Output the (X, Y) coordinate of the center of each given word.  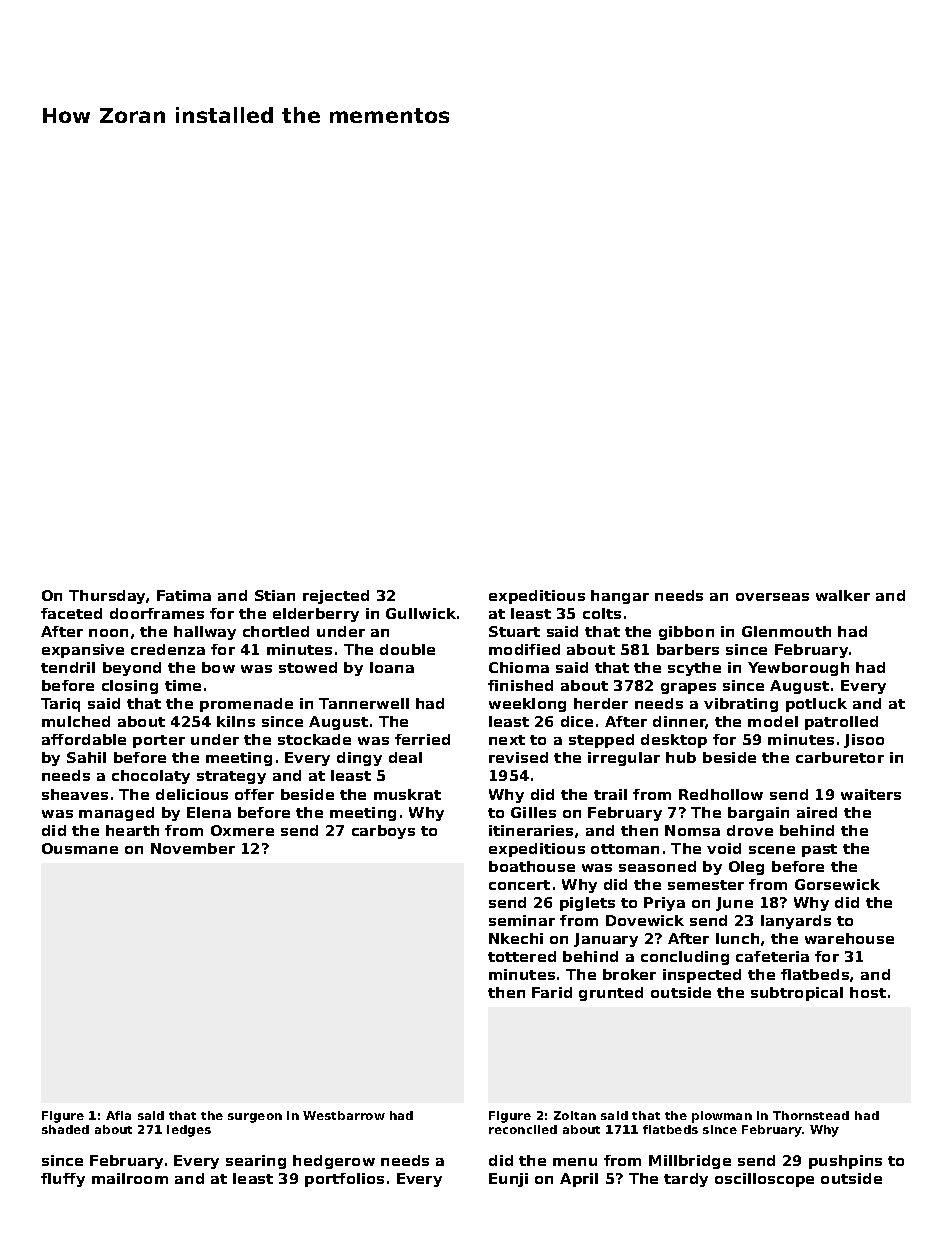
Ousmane (80, 848)
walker (843, 595)
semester (706, 885)
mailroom (130, 1178)
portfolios (344, 1180)
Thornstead (811, 1115)
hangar (620, 597)
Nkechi (516, 938)
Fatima (184, 595)
